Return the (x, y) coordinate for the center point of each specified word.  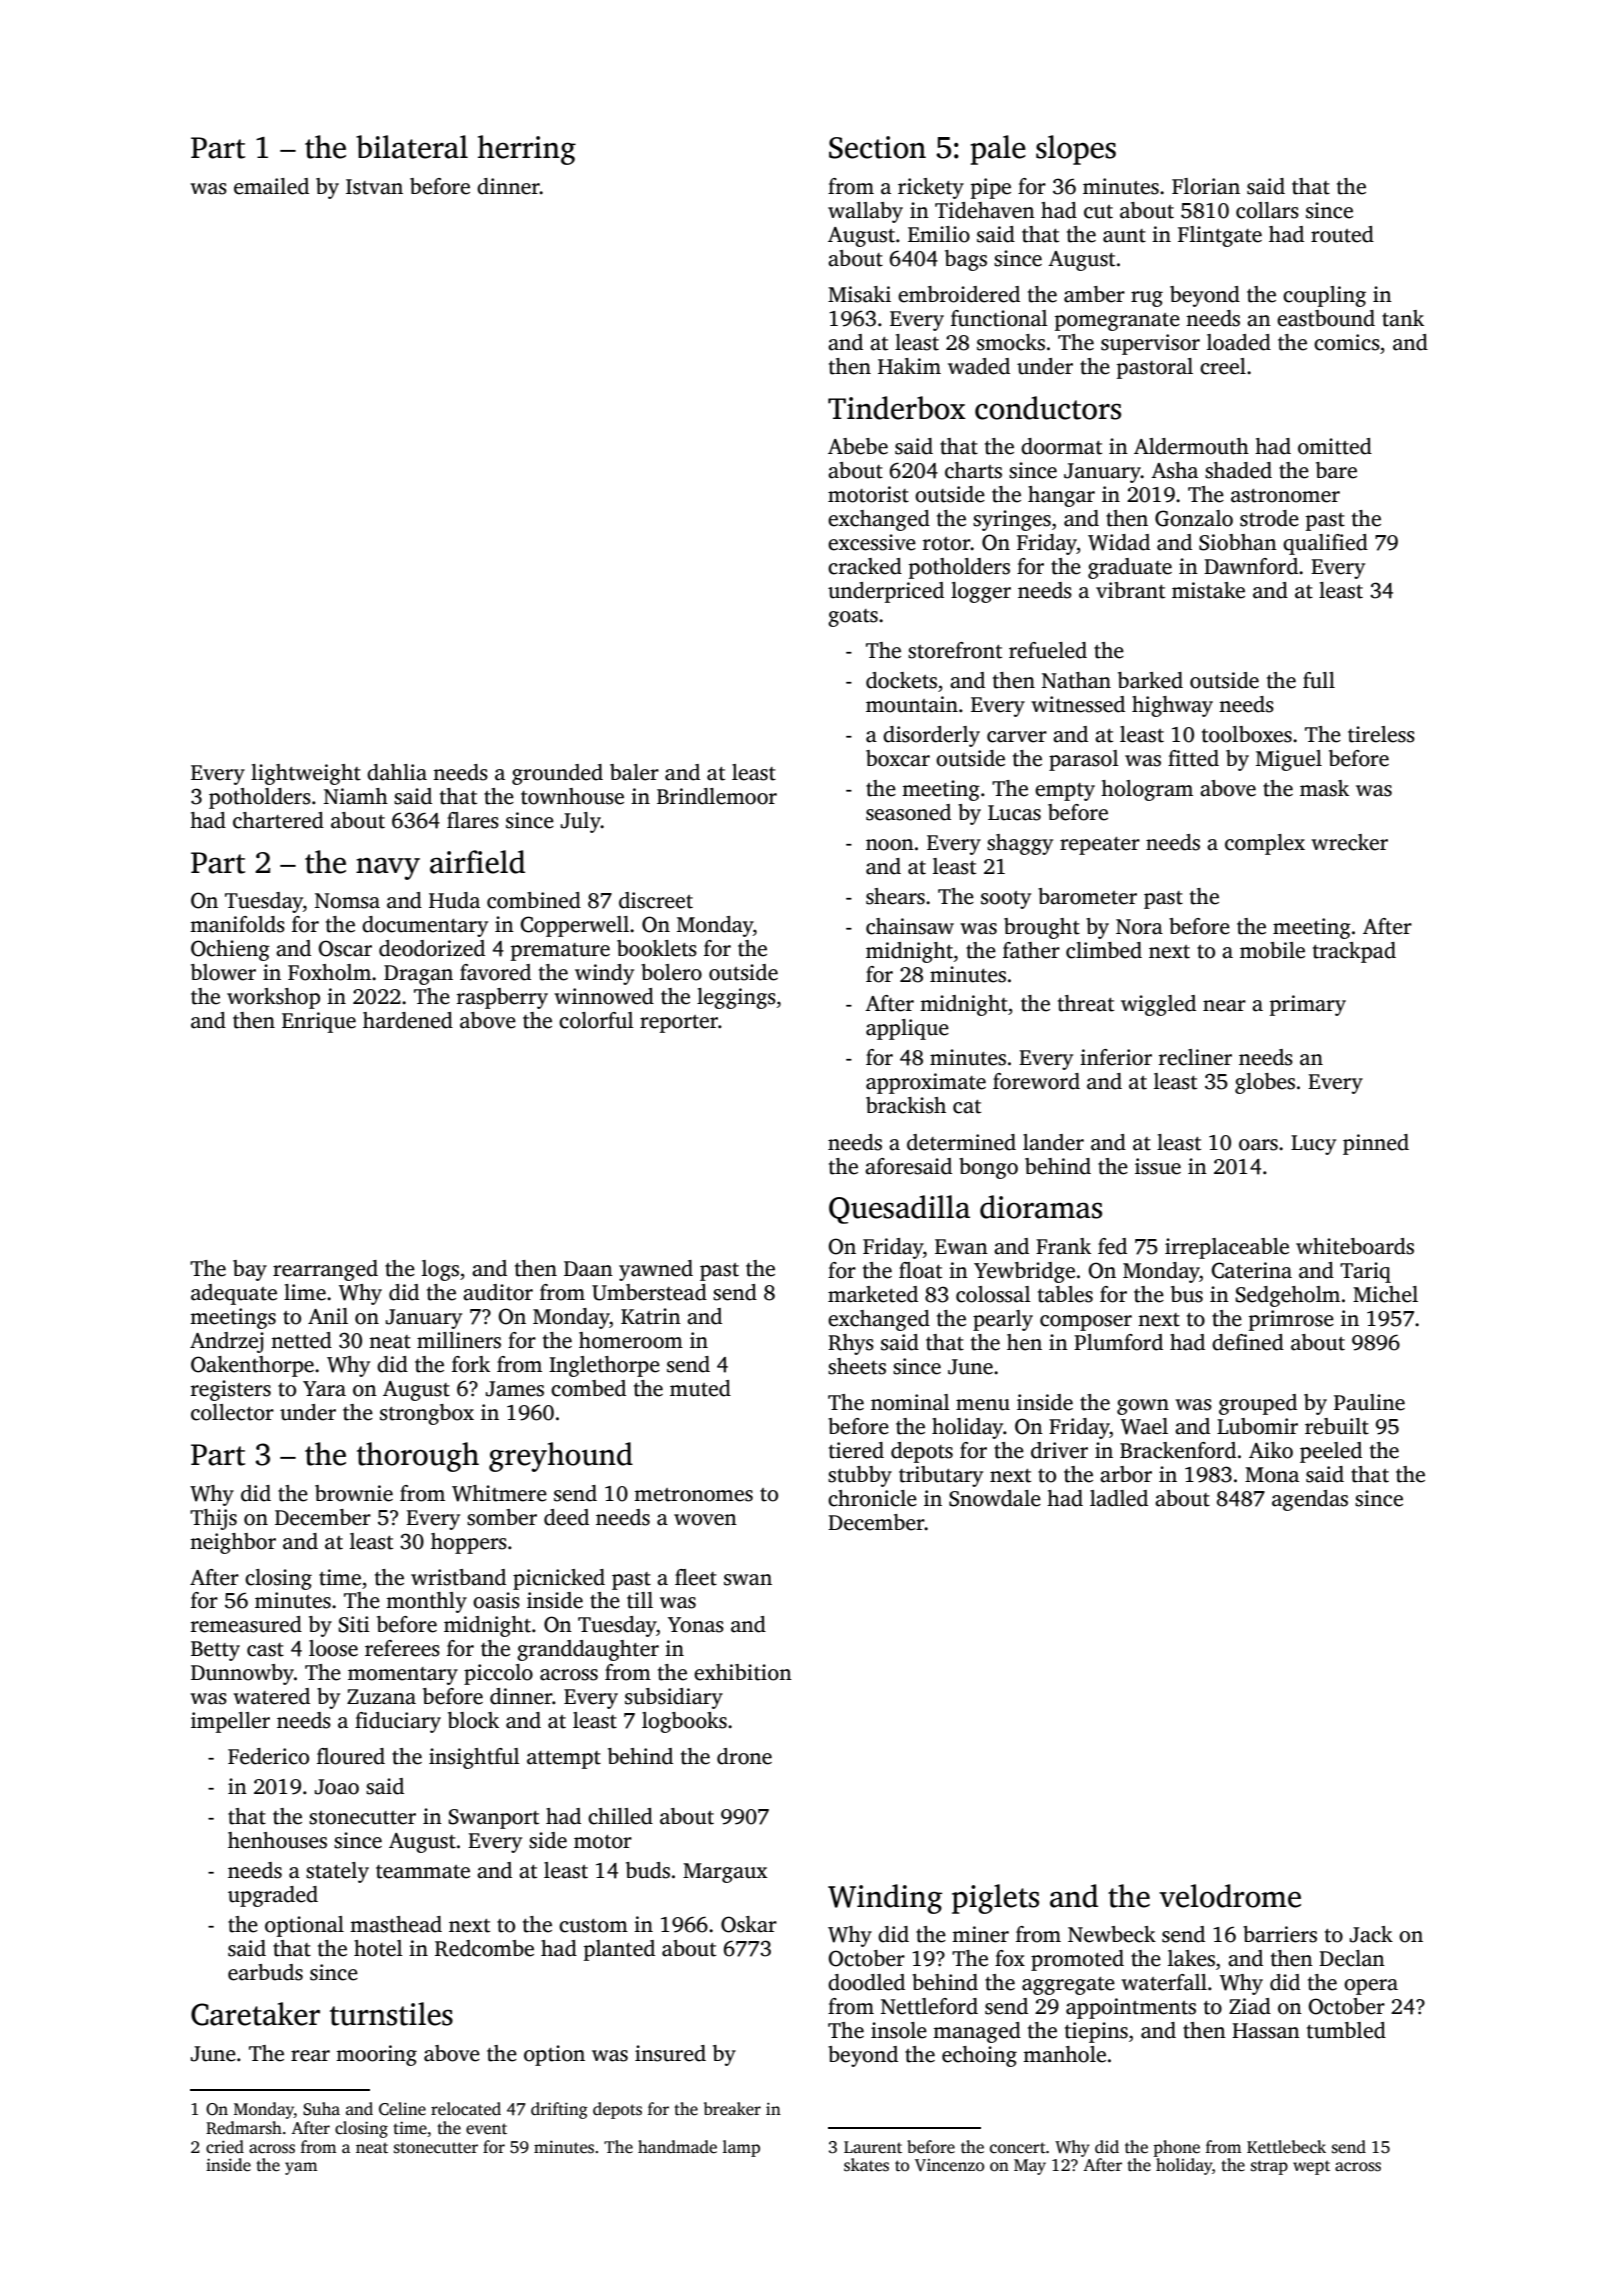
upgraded (273, 1896)
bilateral (412, 147)
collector (232, 1412)
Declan (1352, 1958)
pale (998, 150)
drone (744, 1756)
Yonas (696, 1625)
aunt (1124, 236)
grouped (1258, 1404)
